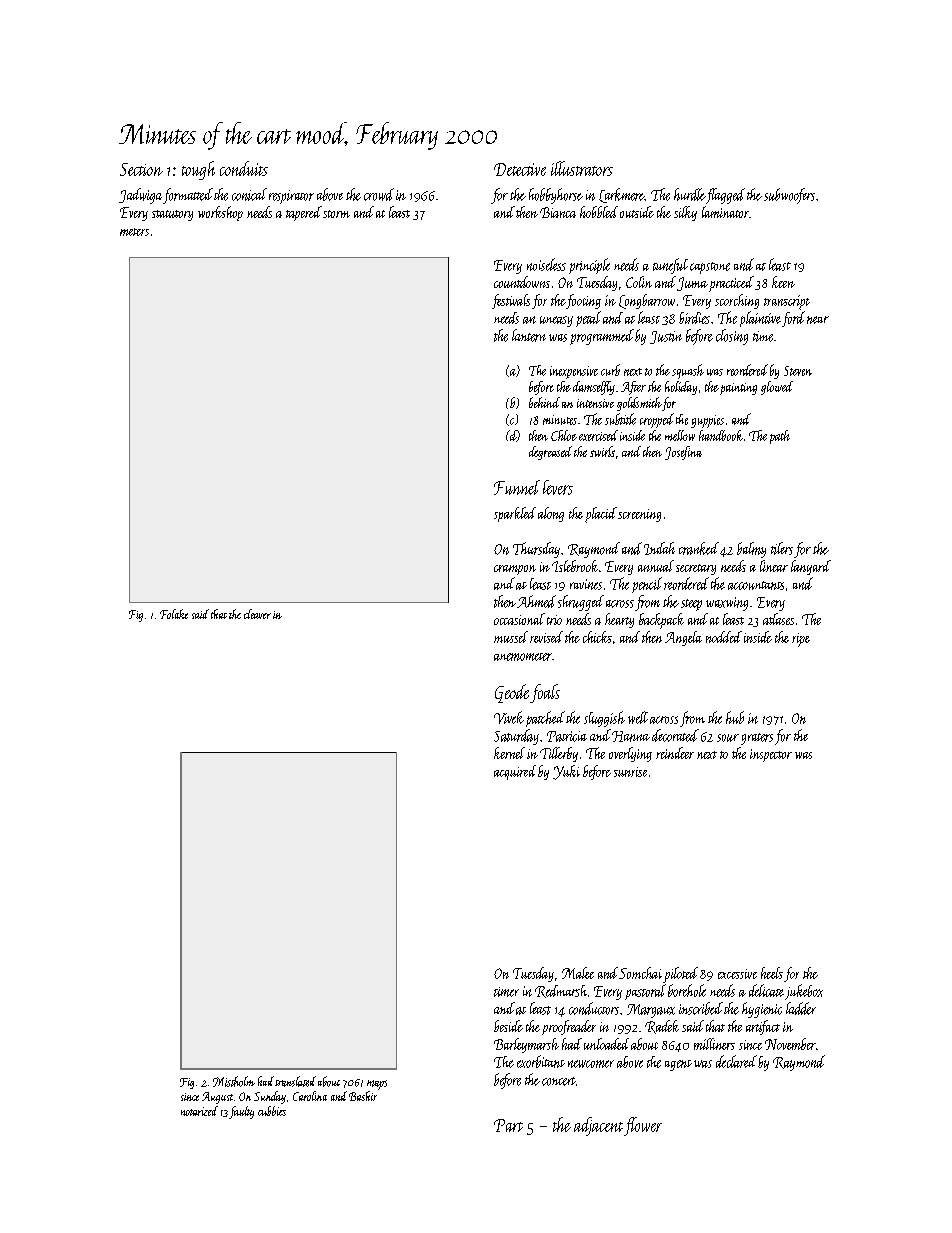 This screenshot has width=952, height=1233. What do you see at coordinates (688, 371) in the screenshot?
I see `squash` at bounding box center [688, 371].
